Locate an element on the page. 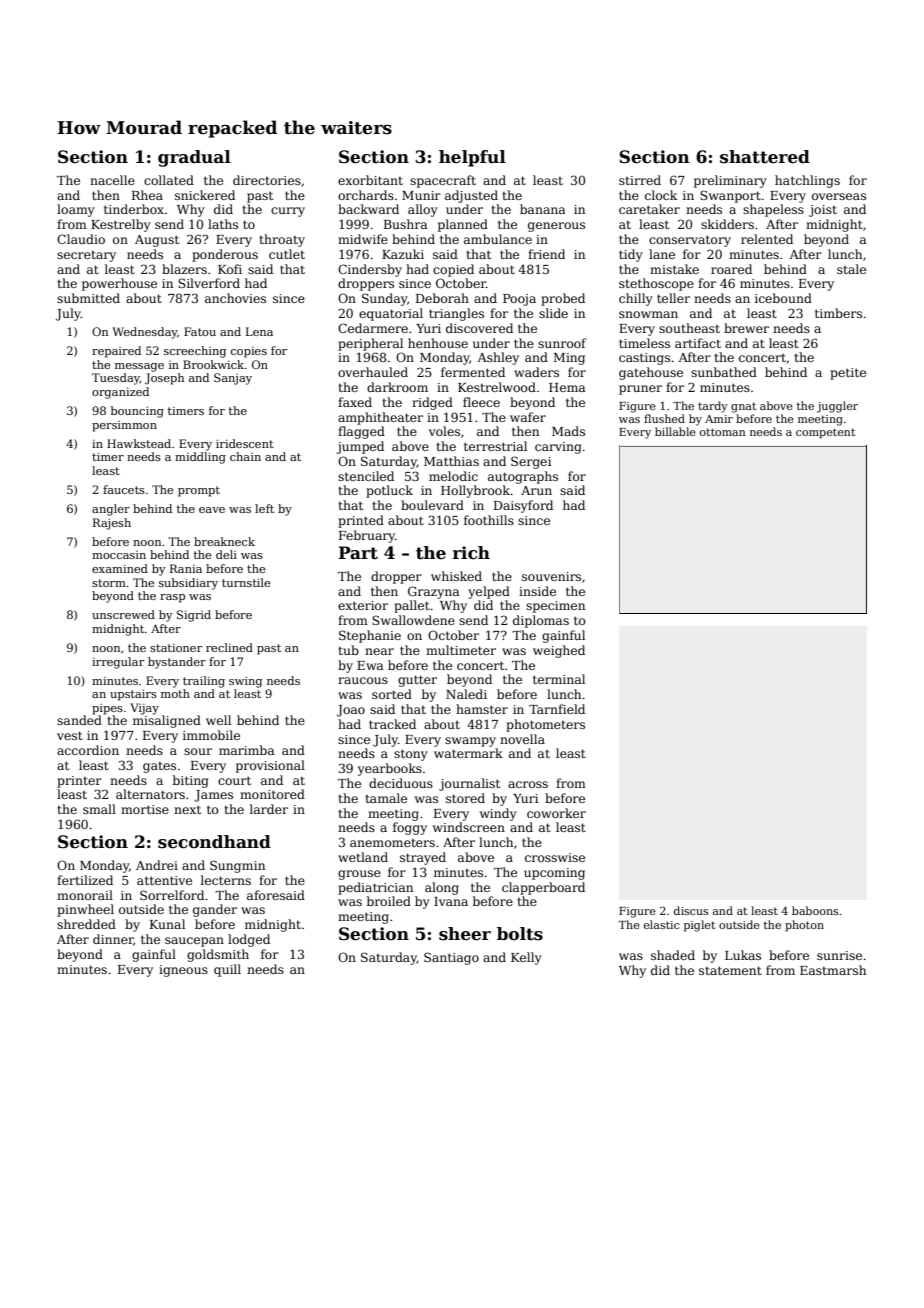  crosswise is located at coordinates (555, 857).
